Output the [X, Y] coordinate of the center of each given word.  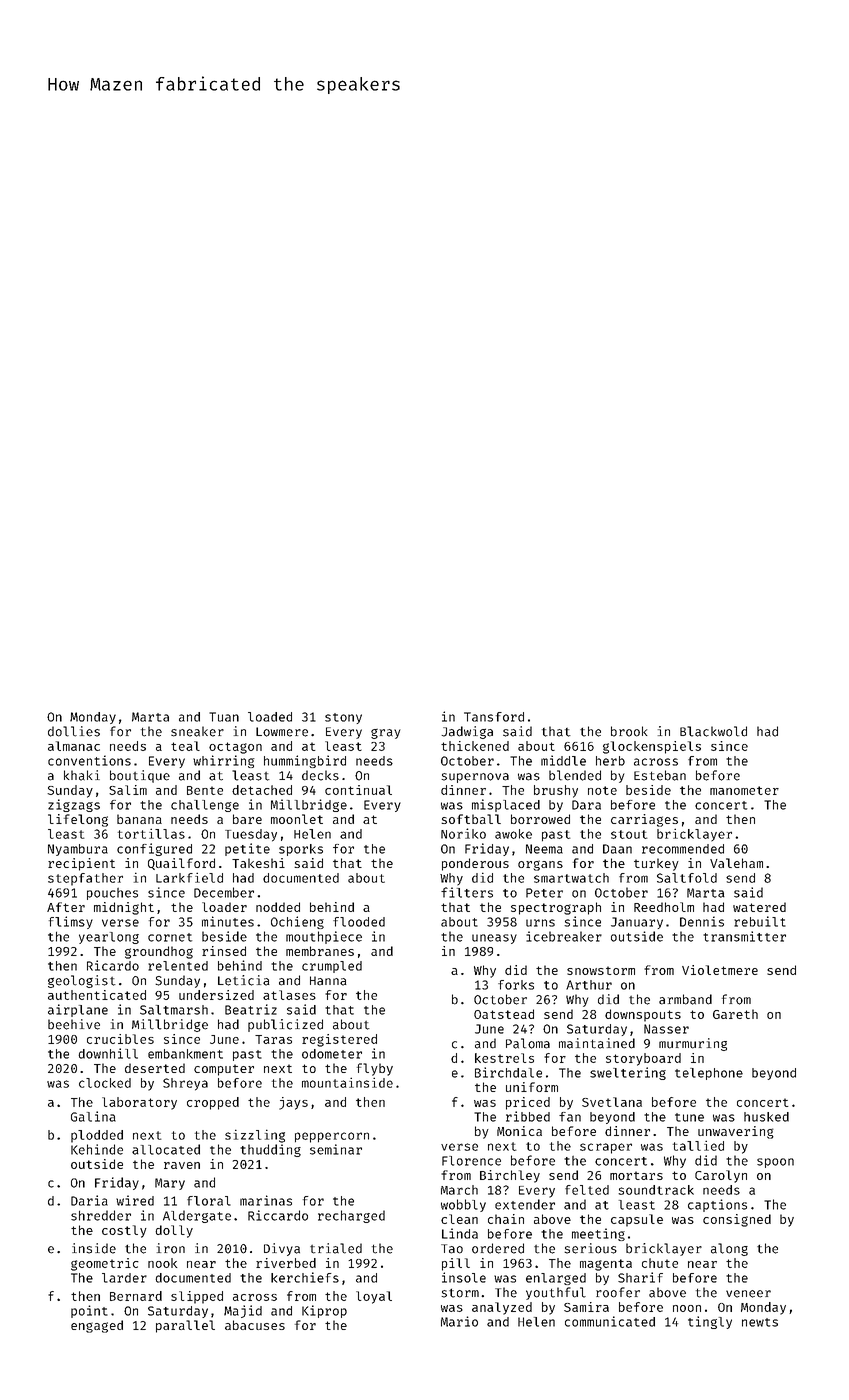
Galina [93, 1116]
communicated [610, 1321]
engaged [97, 1326]
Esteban [660, 775]
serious [590, 1248]
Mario [459, 1321]
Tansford [494, 717]
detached [262, 790]
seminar [336, 1149]
